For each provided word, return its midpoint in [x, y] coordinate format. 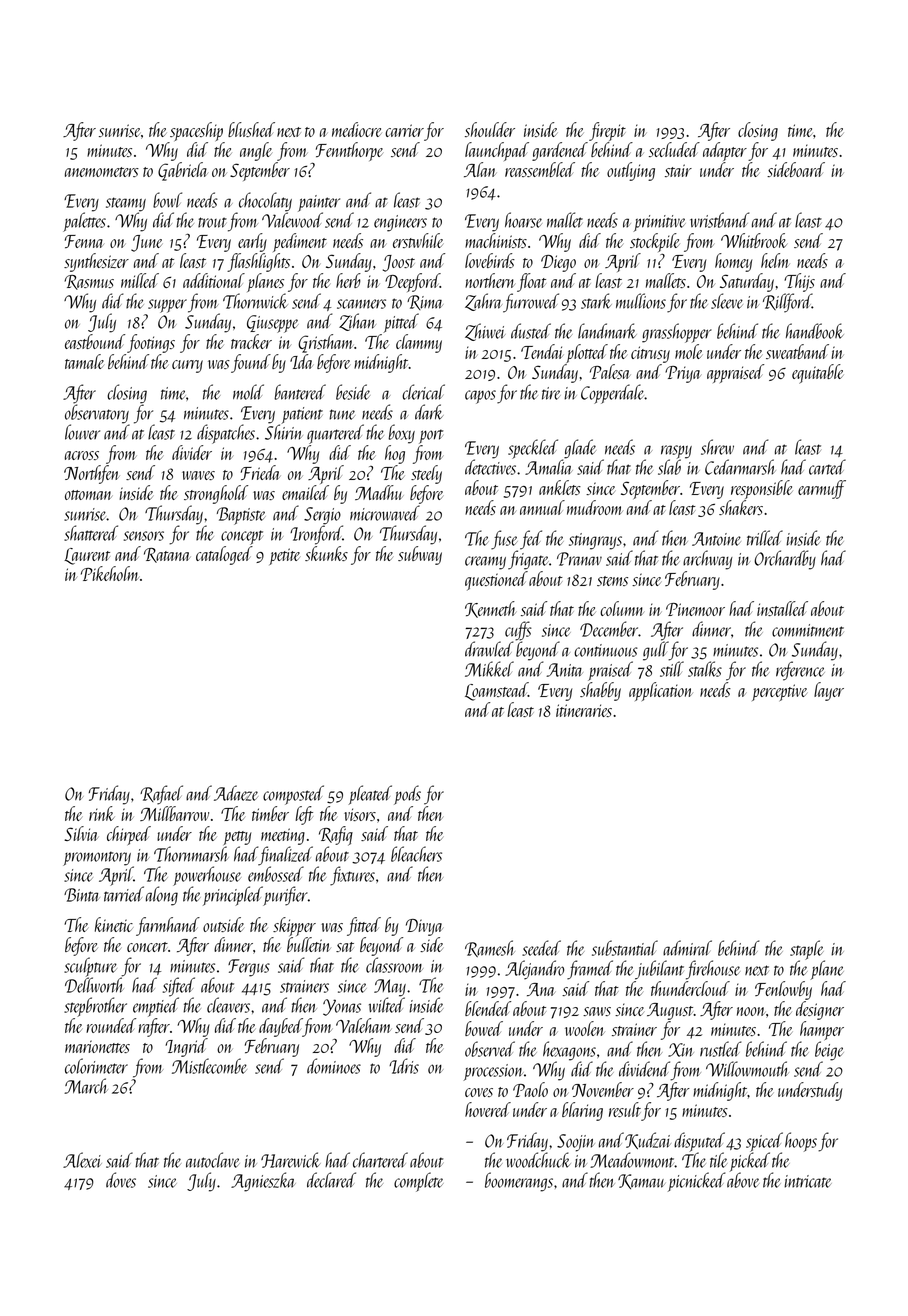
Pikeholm [110, 573]
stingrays [595, 541]
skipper [294, 926]
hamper [822, 1030]
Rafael [161, 795]
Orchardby [785, 560]
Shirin [284, 432]
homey [733, 262]
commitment [808, 630]
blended [488, 1008]
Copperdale [613, 394]
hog [395, 454]
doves [121, 1180]
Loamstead [496, 691]
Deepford [412, 282]
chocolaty [265, 202]
